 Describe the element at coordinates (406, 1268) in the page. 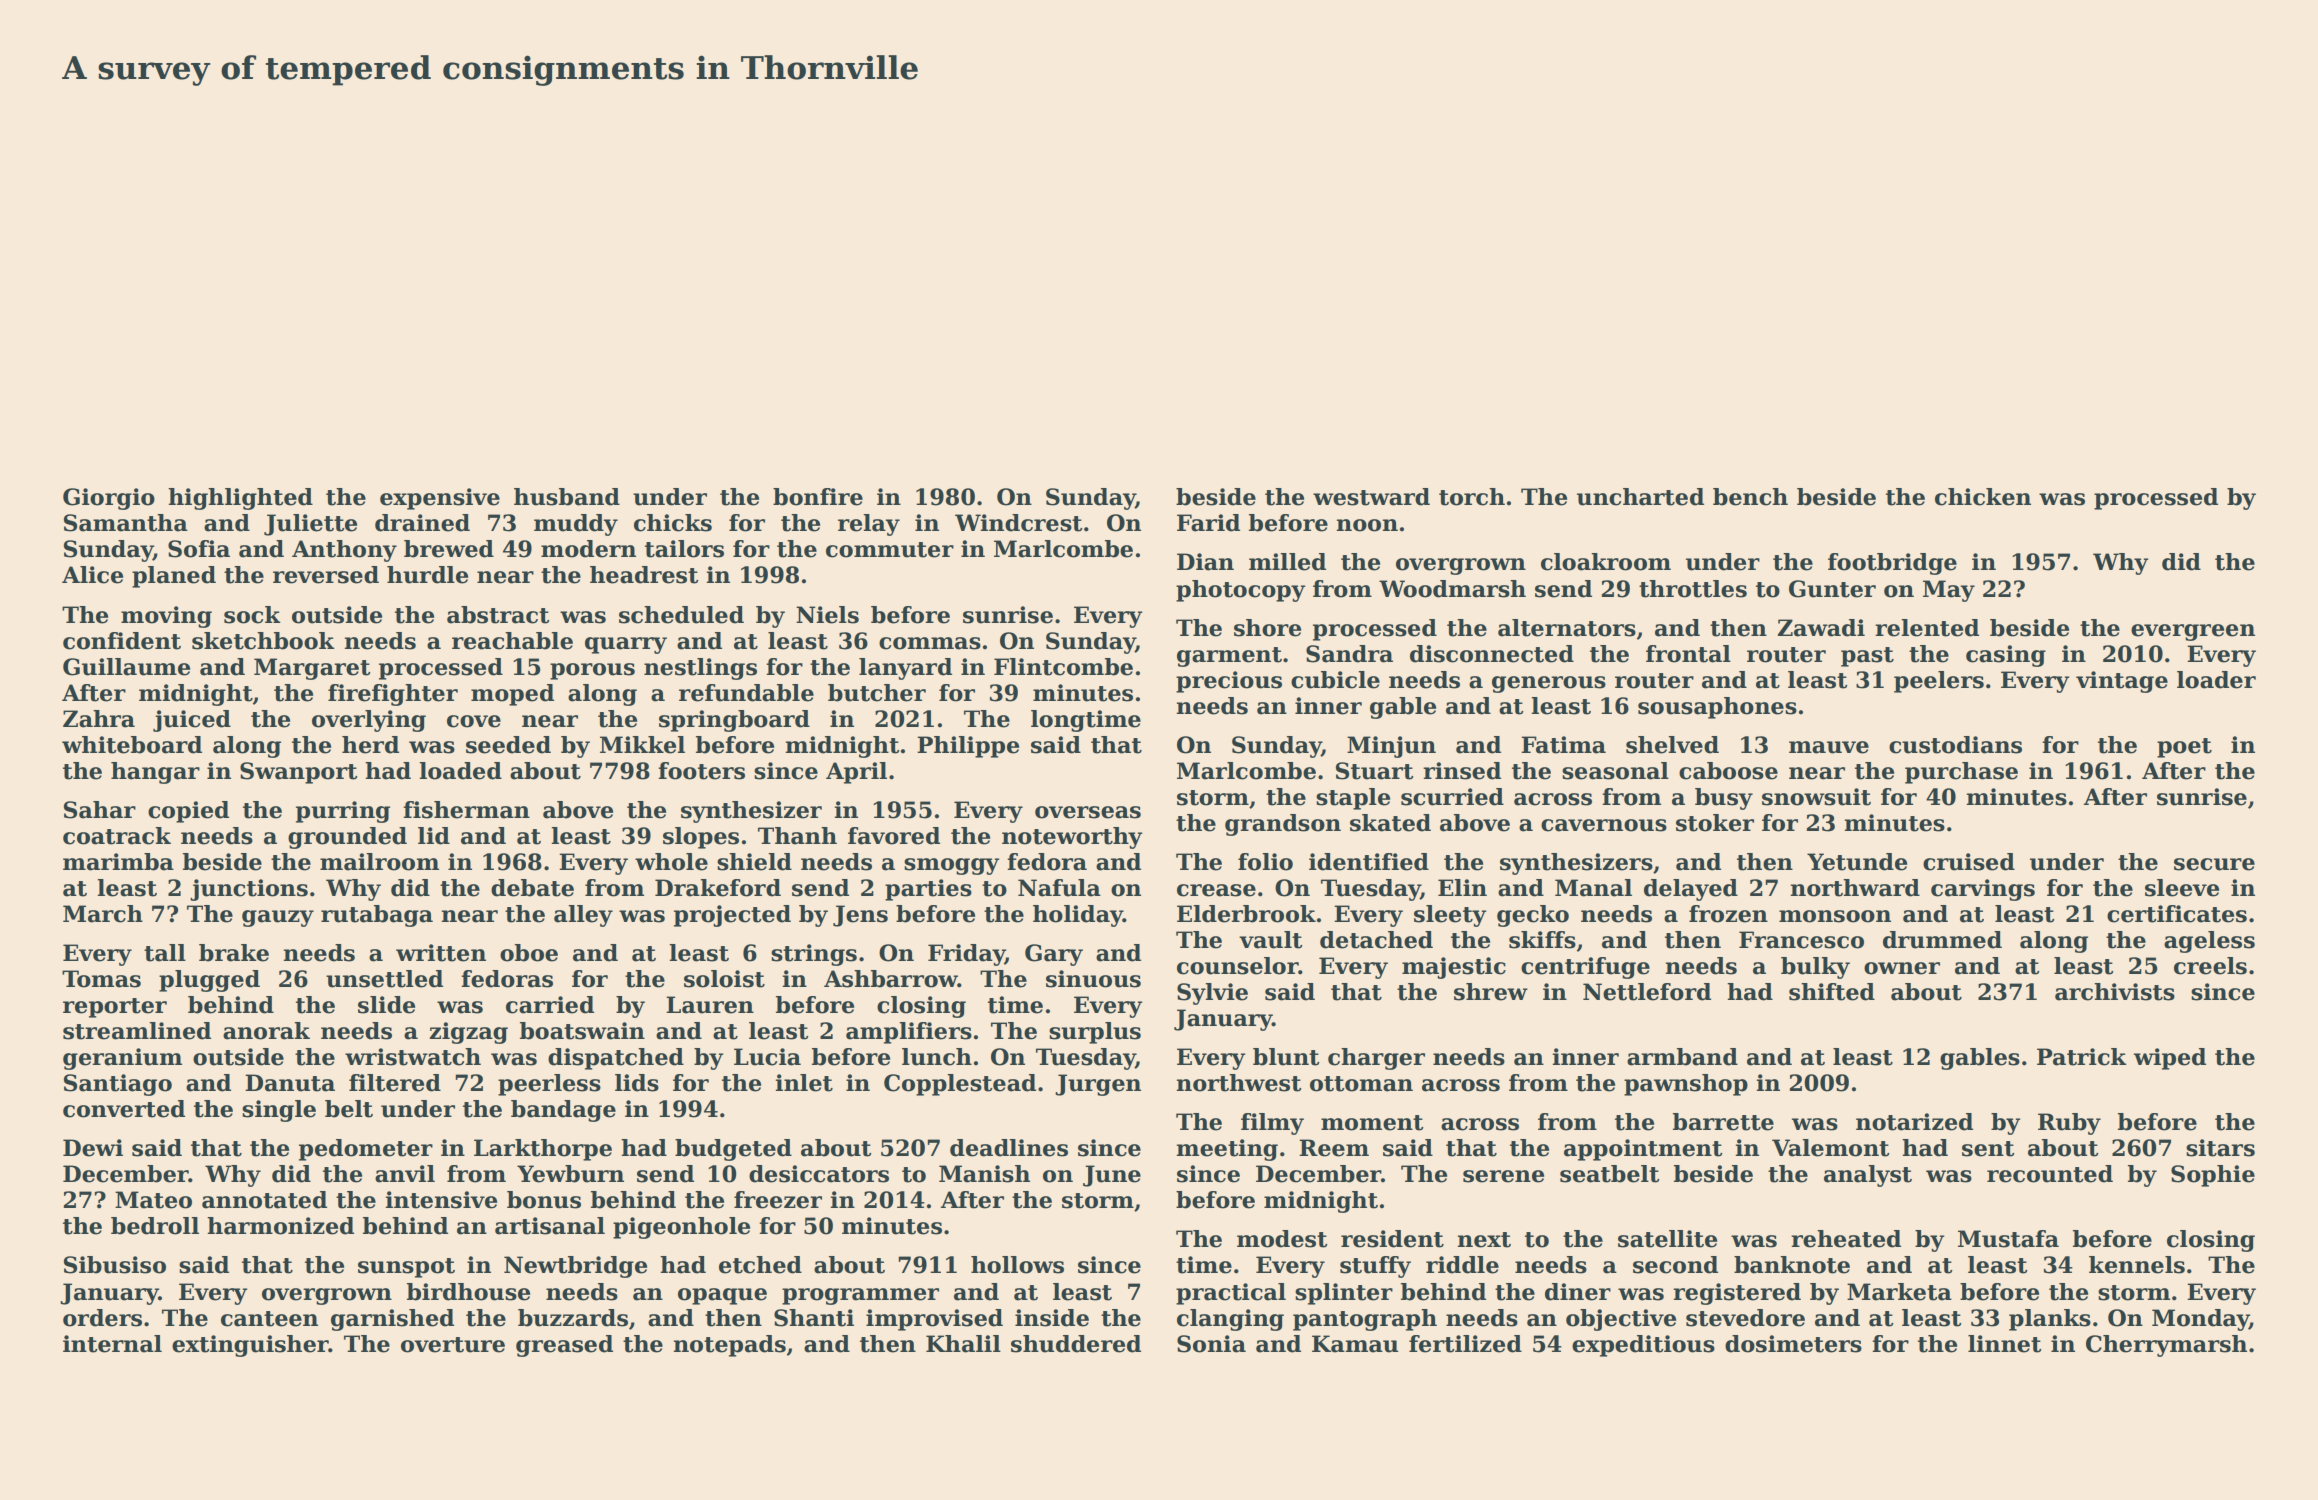

I see `sunspot` at that location.
